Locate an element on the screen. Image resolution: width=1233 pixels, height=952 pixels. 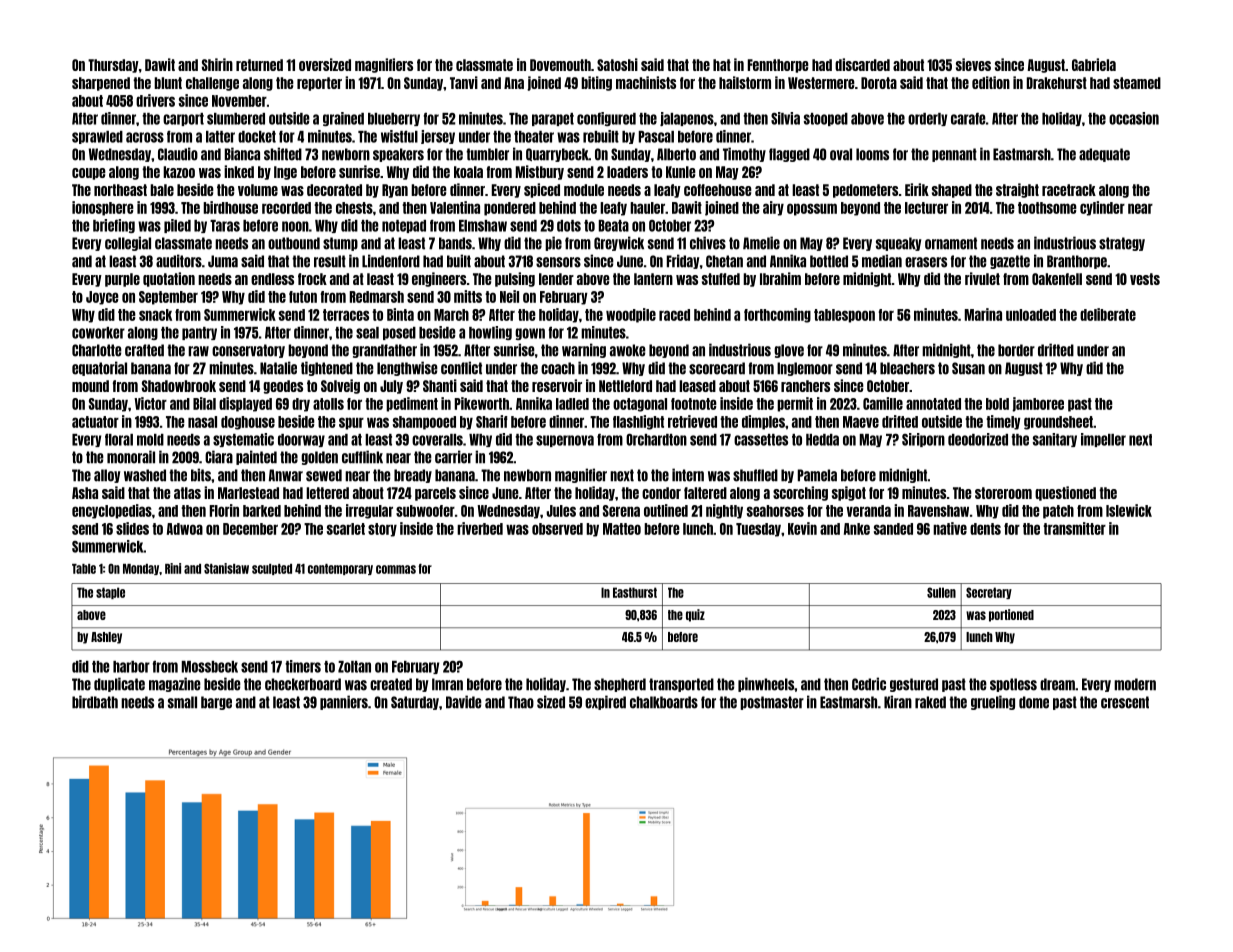
dents is located at coordinates (985, 529).
